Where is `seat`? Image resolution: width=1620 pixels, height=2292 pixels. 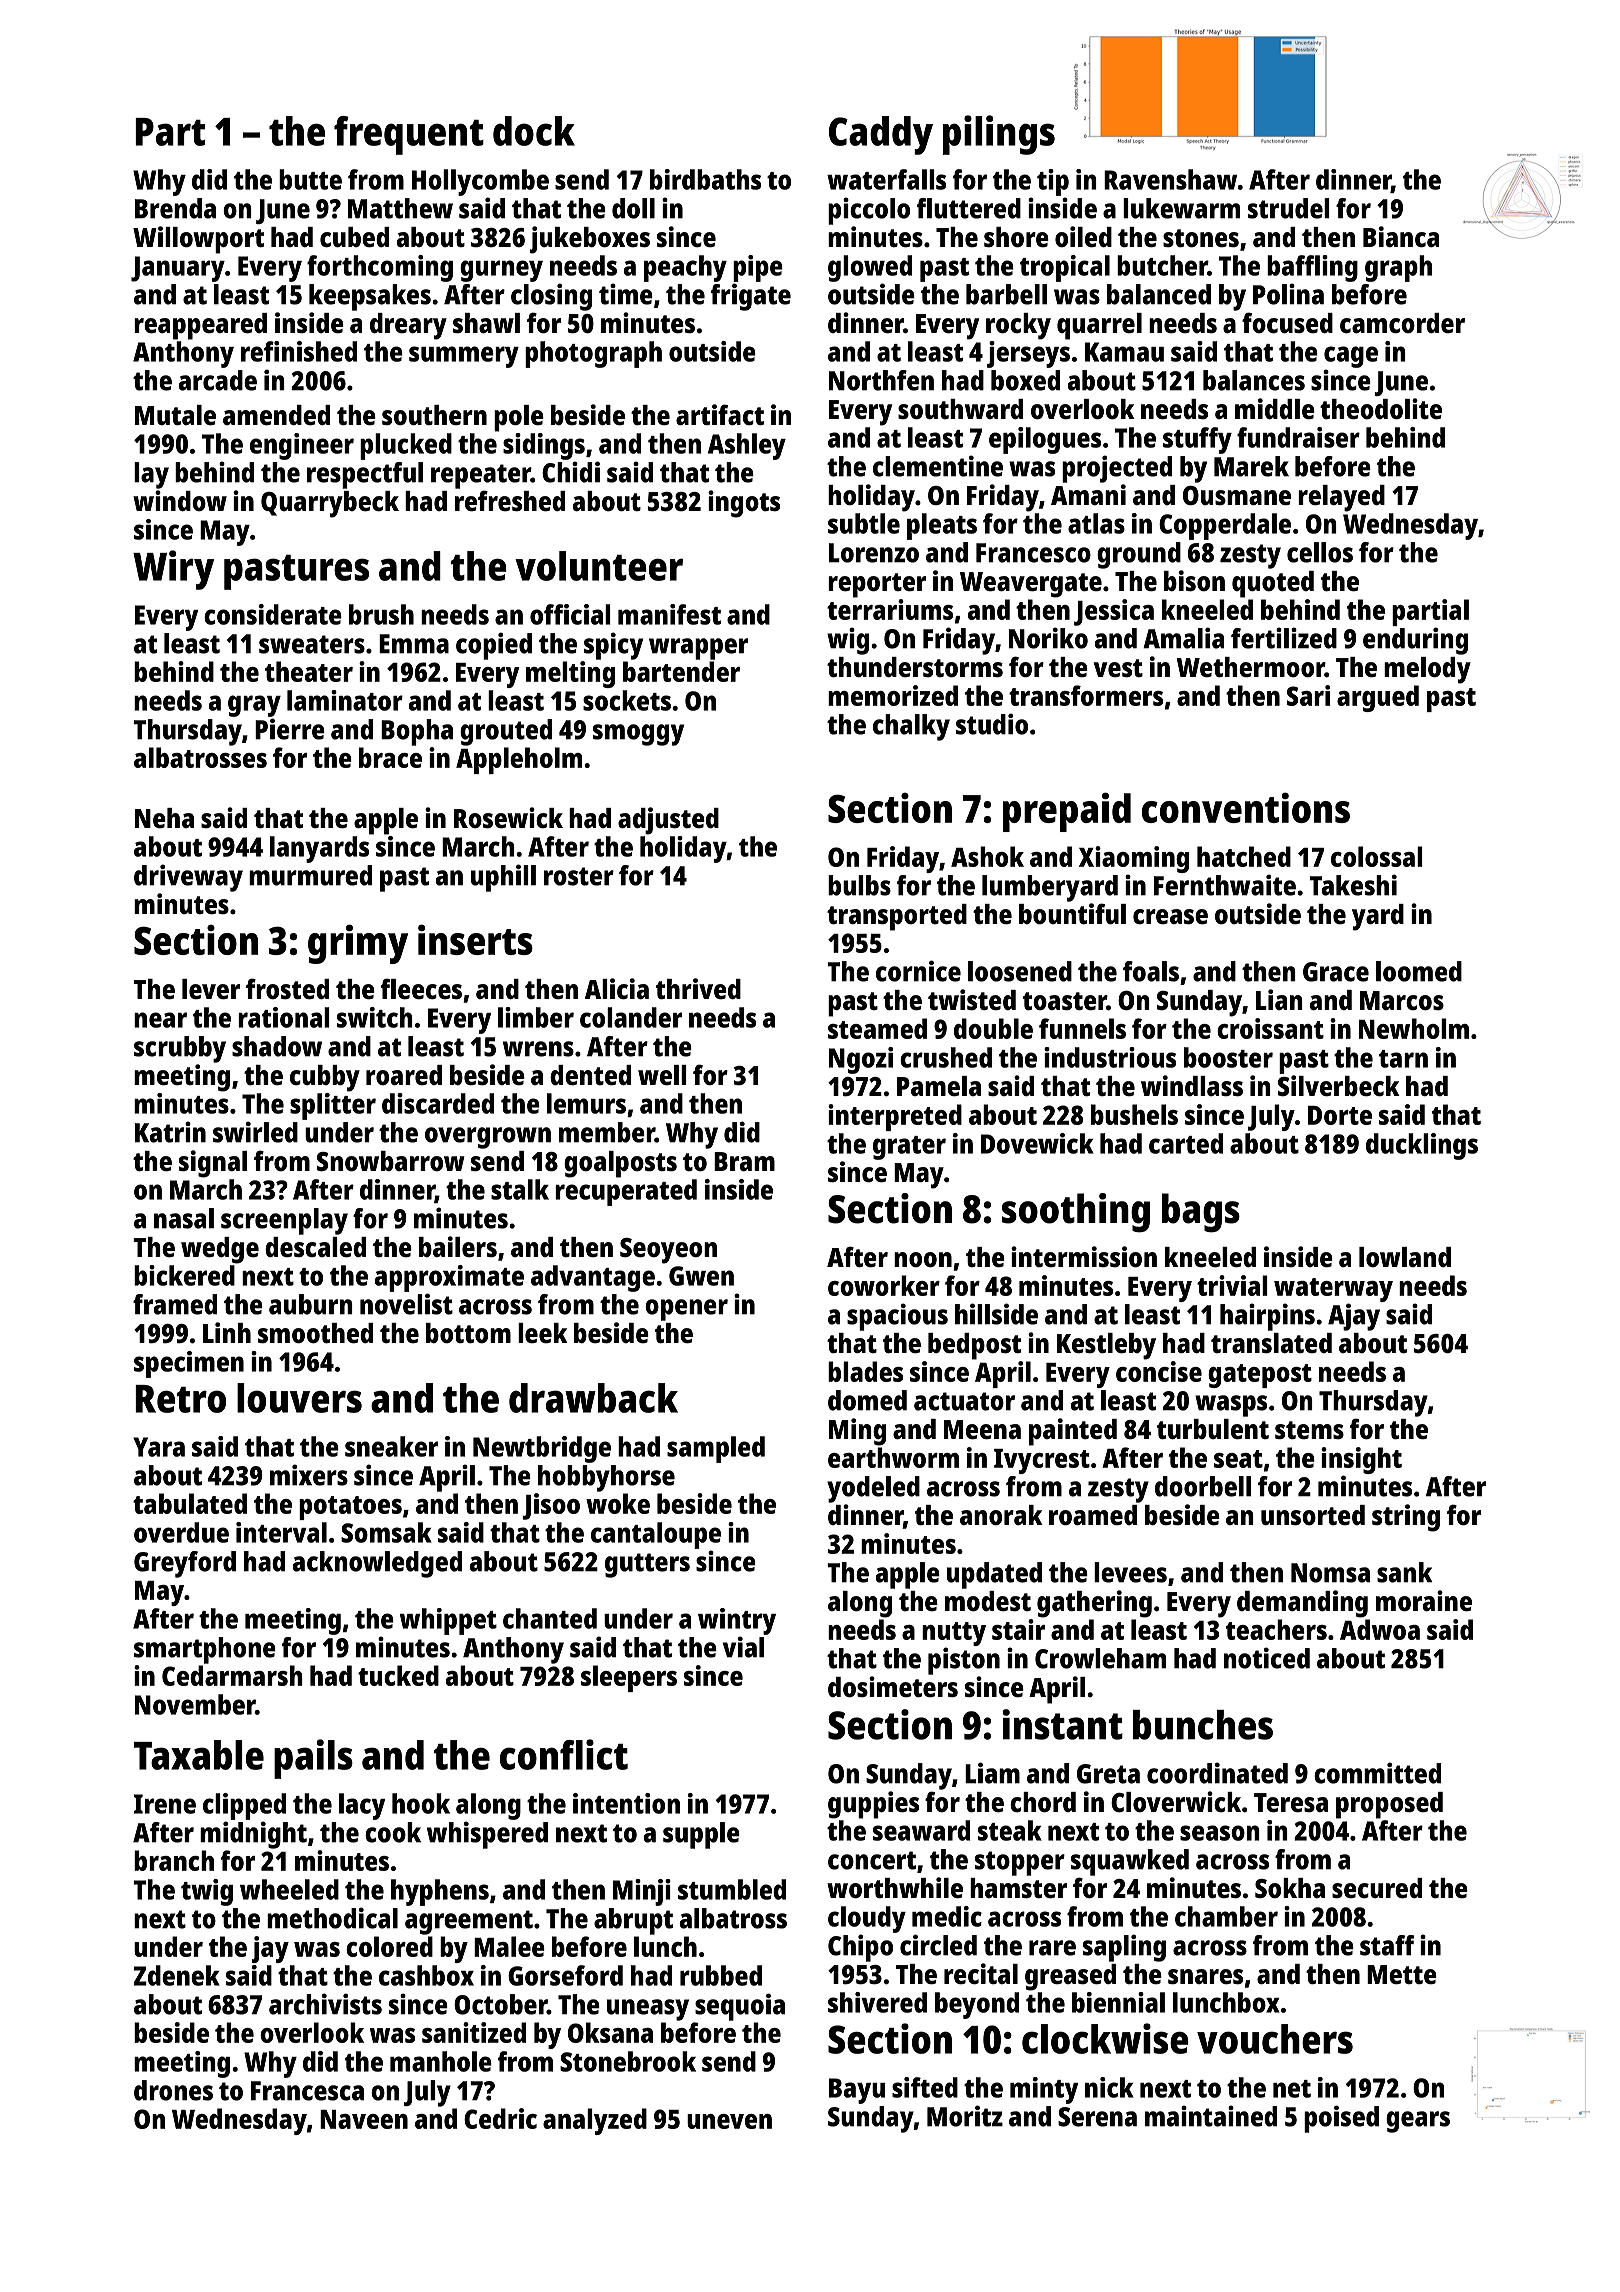
seat is located at coordinates (1238, 1459).
